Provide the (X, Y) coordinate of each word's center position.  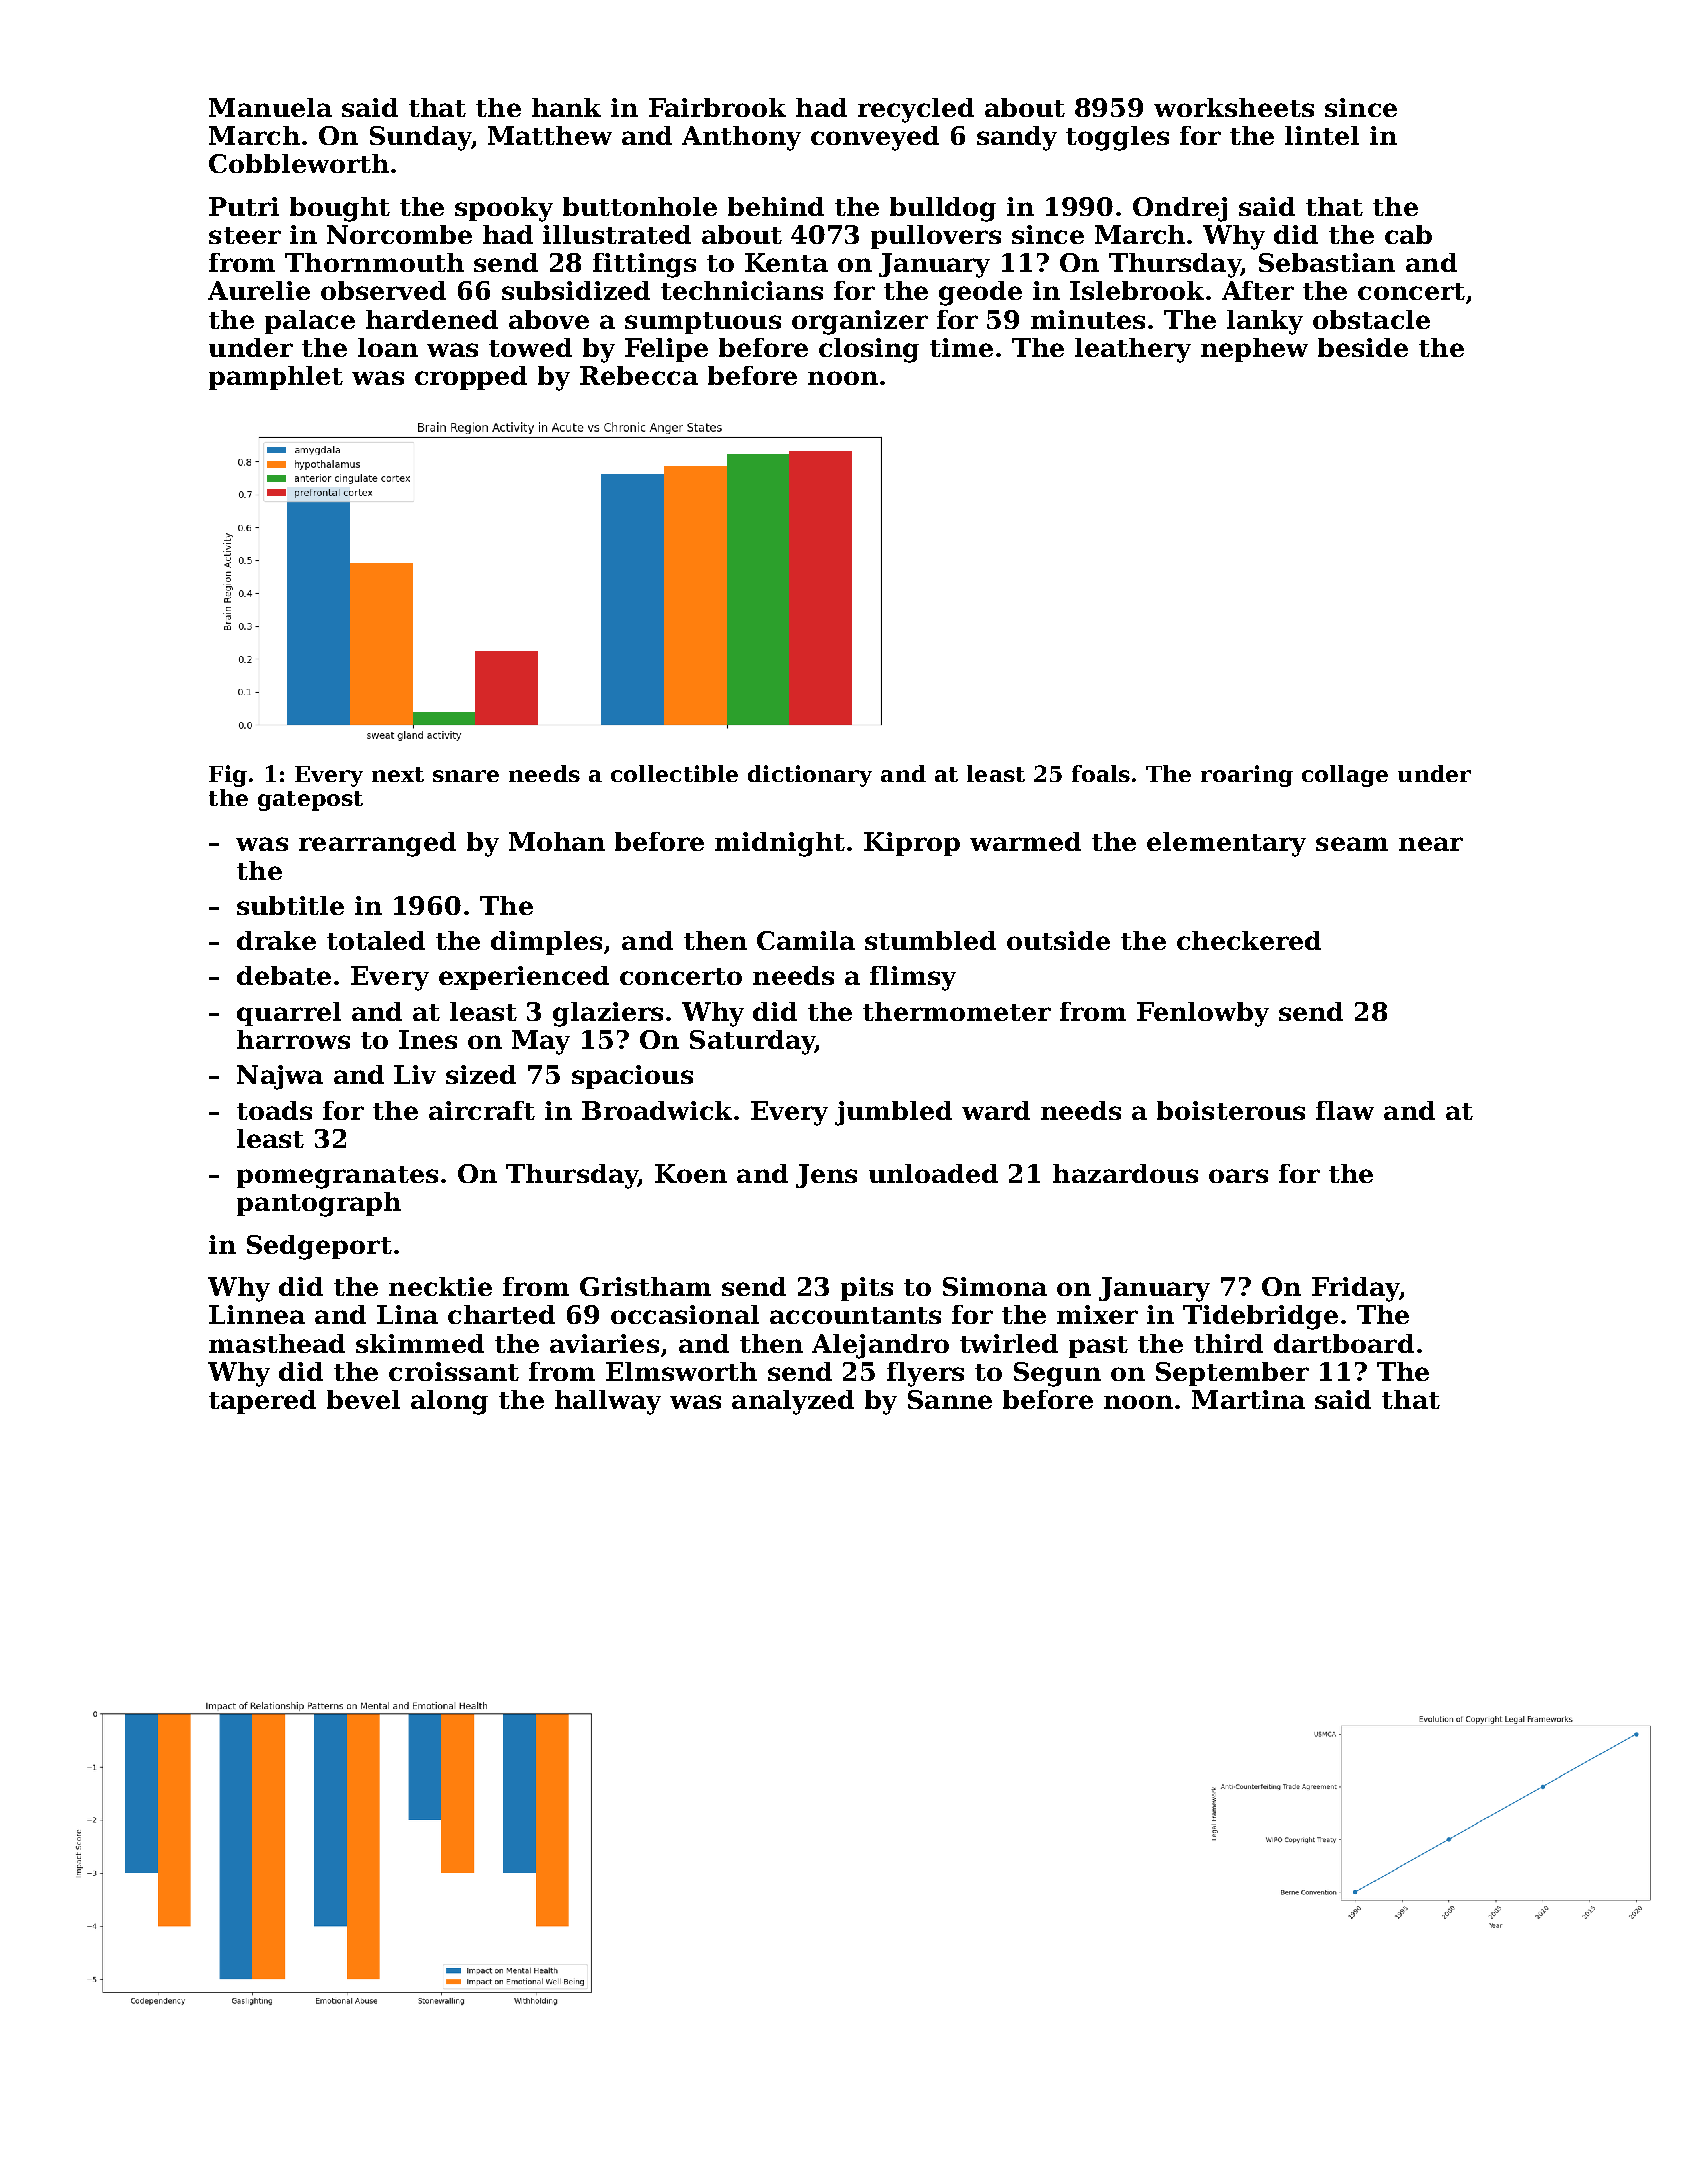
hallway (608, 1402)
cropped (471, 378)
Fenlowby (1203, 1014)
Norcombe (399, 234)
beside (1363, 347)
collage (1345, 776)
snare (466, 776)
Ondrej (1180, 209)
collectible (674, 773)
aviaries (604, 1343)
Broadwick (657, 1110)
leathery (1133, 350)
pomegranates (337, 1177)
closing (869, 350)
